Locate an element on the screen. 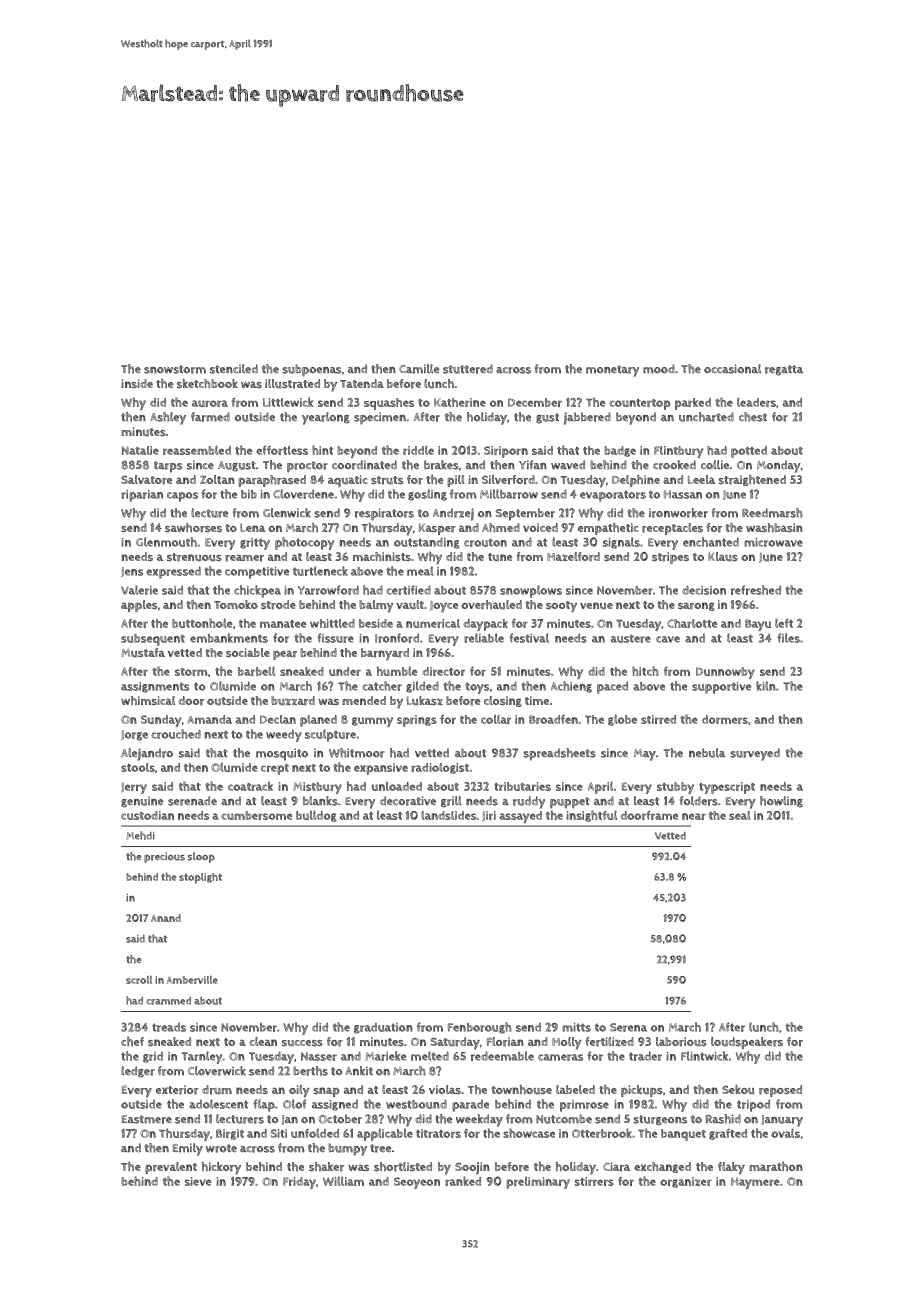 This screenshot has height=1308, width=924. mitts is located at coordinates (576, 1027).
